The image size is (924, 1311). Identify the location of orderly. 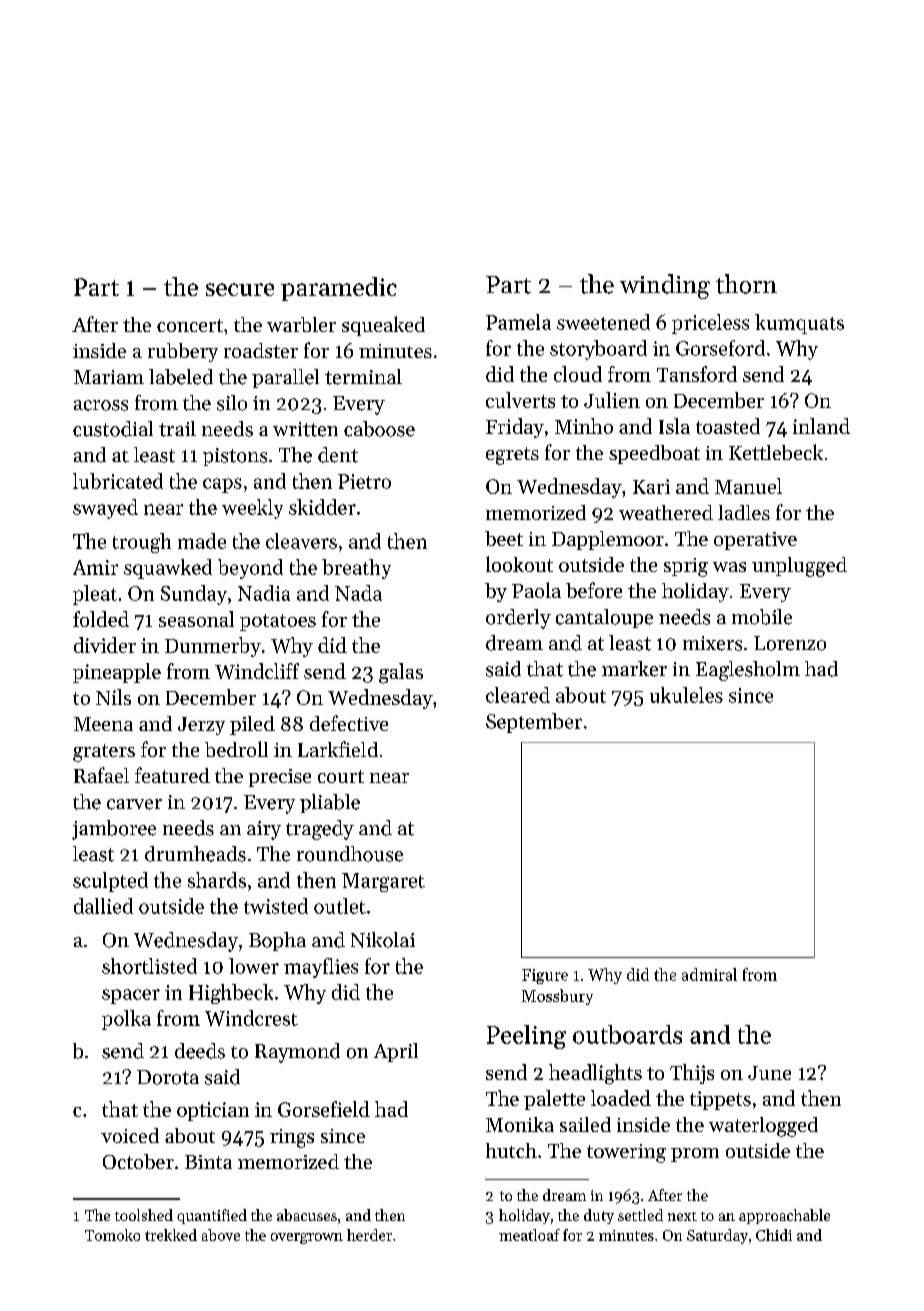
(518, 619).
